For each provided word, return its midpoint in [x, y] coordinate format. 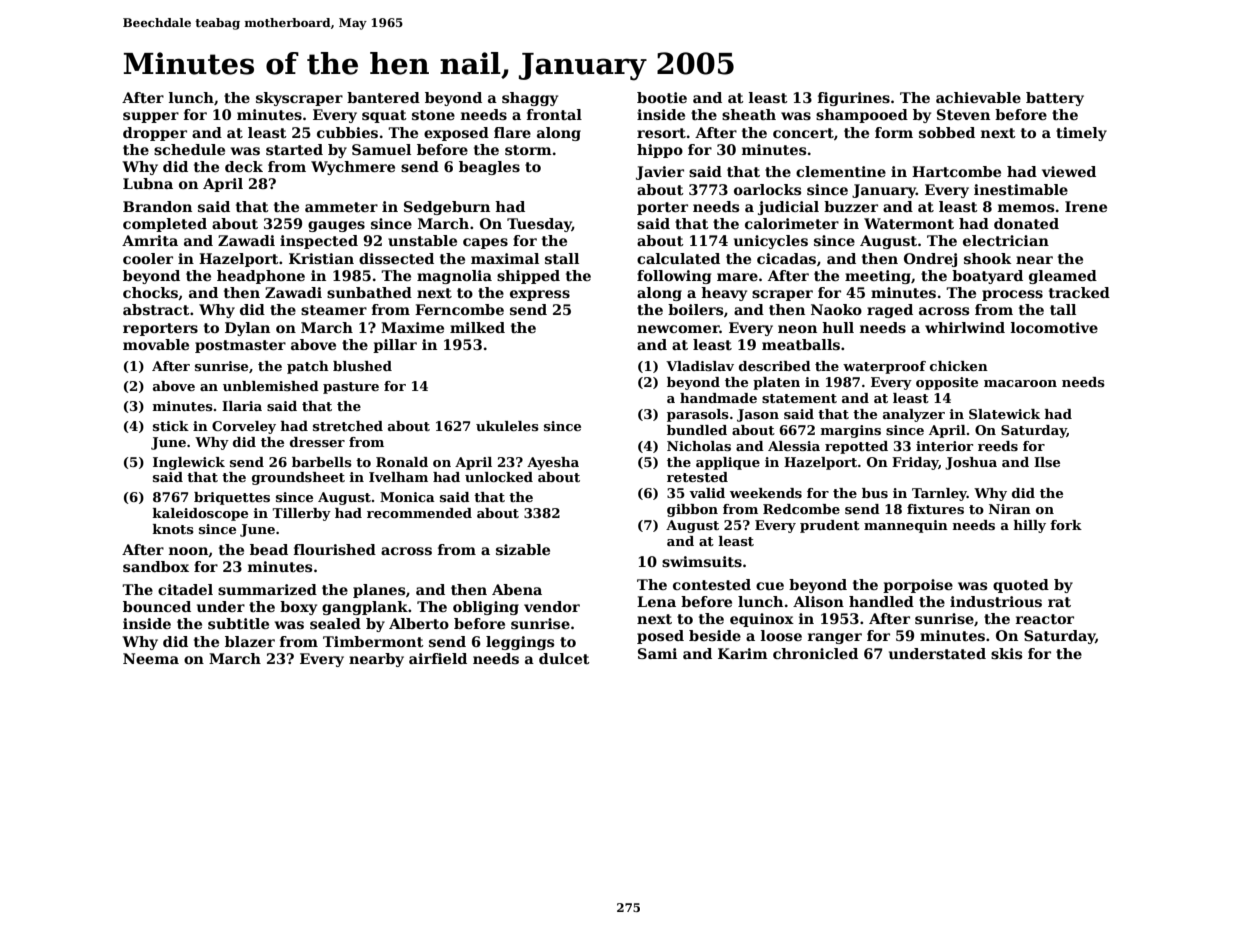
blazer [250, 641]
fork [1066, 525]
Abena [517, 589]
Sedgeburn [447, 208]
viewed [1069, 171]
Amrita [150, 240]
